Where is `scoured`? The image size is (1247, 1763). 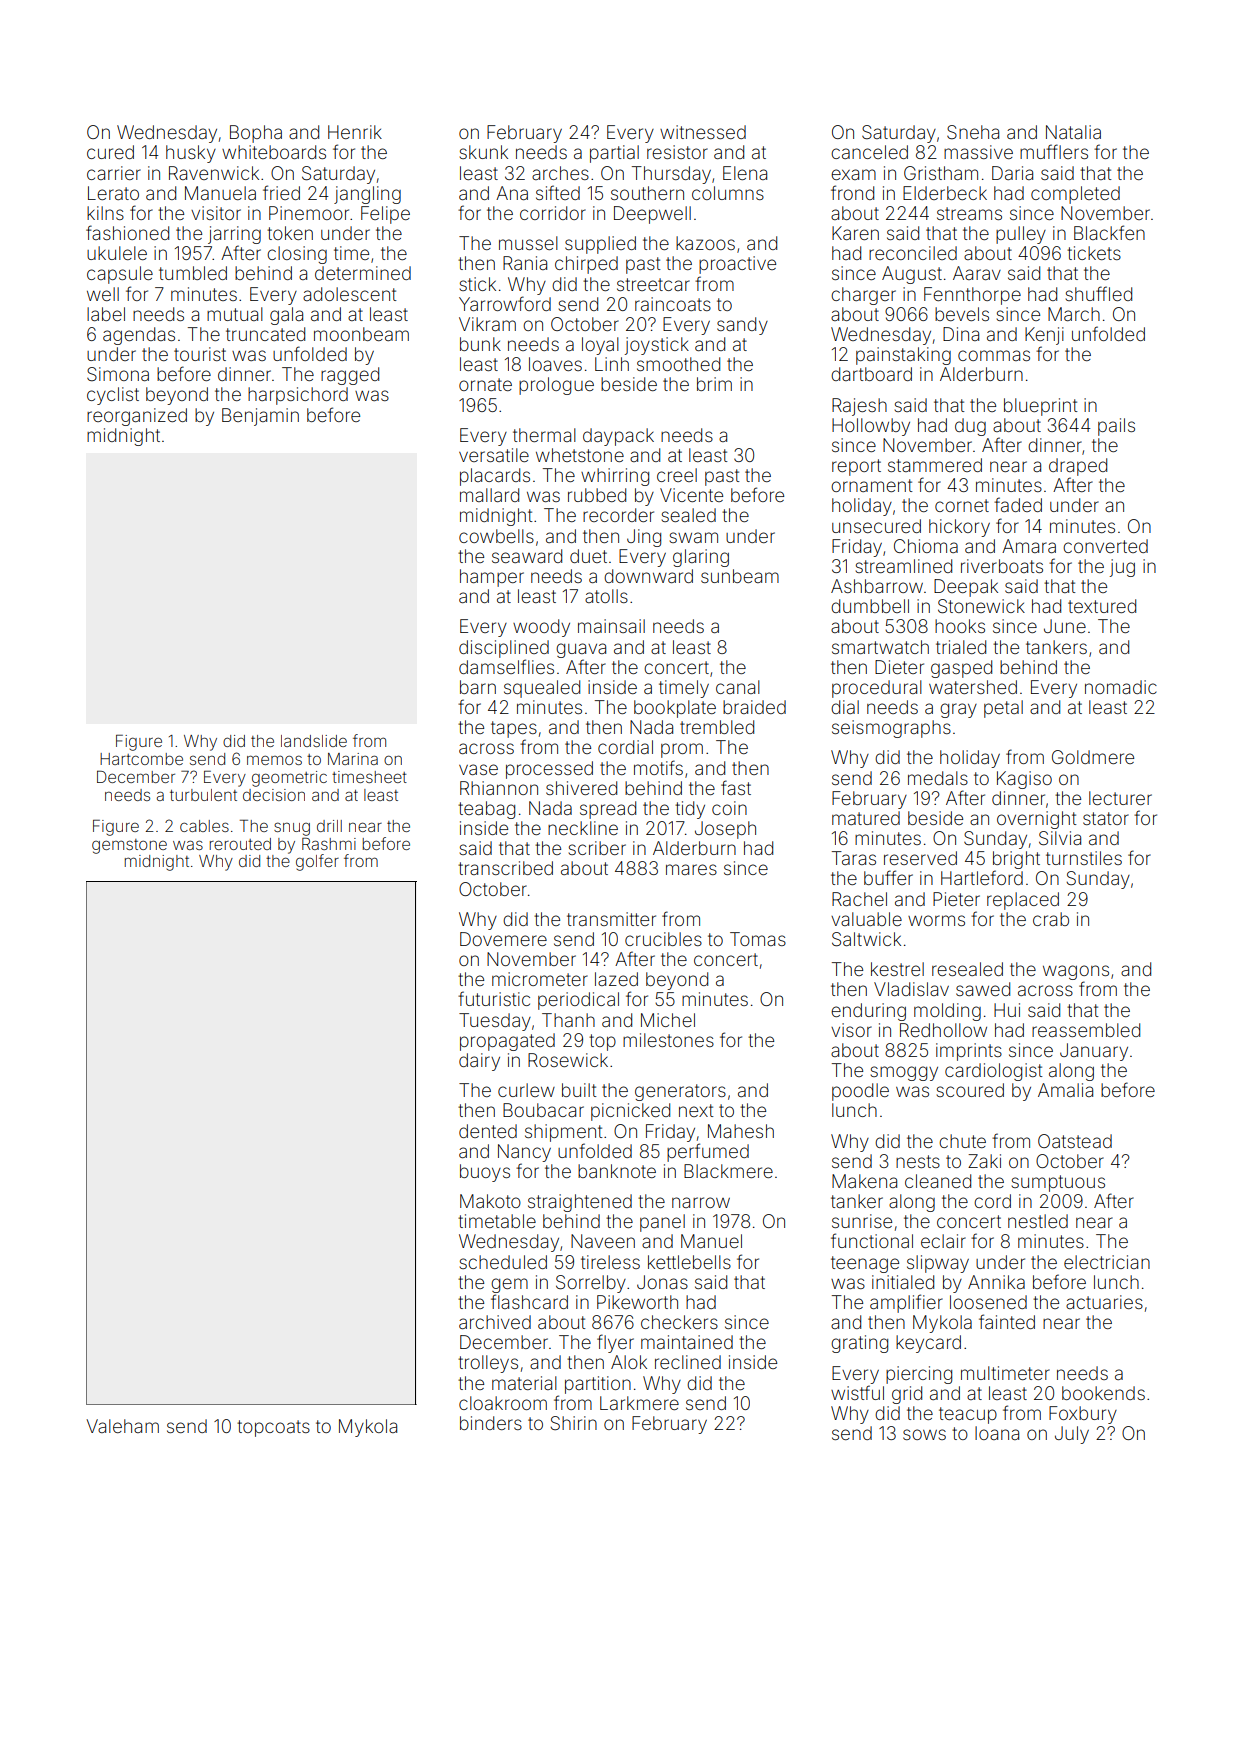 scoured is located at coordinates (970, 1090).
